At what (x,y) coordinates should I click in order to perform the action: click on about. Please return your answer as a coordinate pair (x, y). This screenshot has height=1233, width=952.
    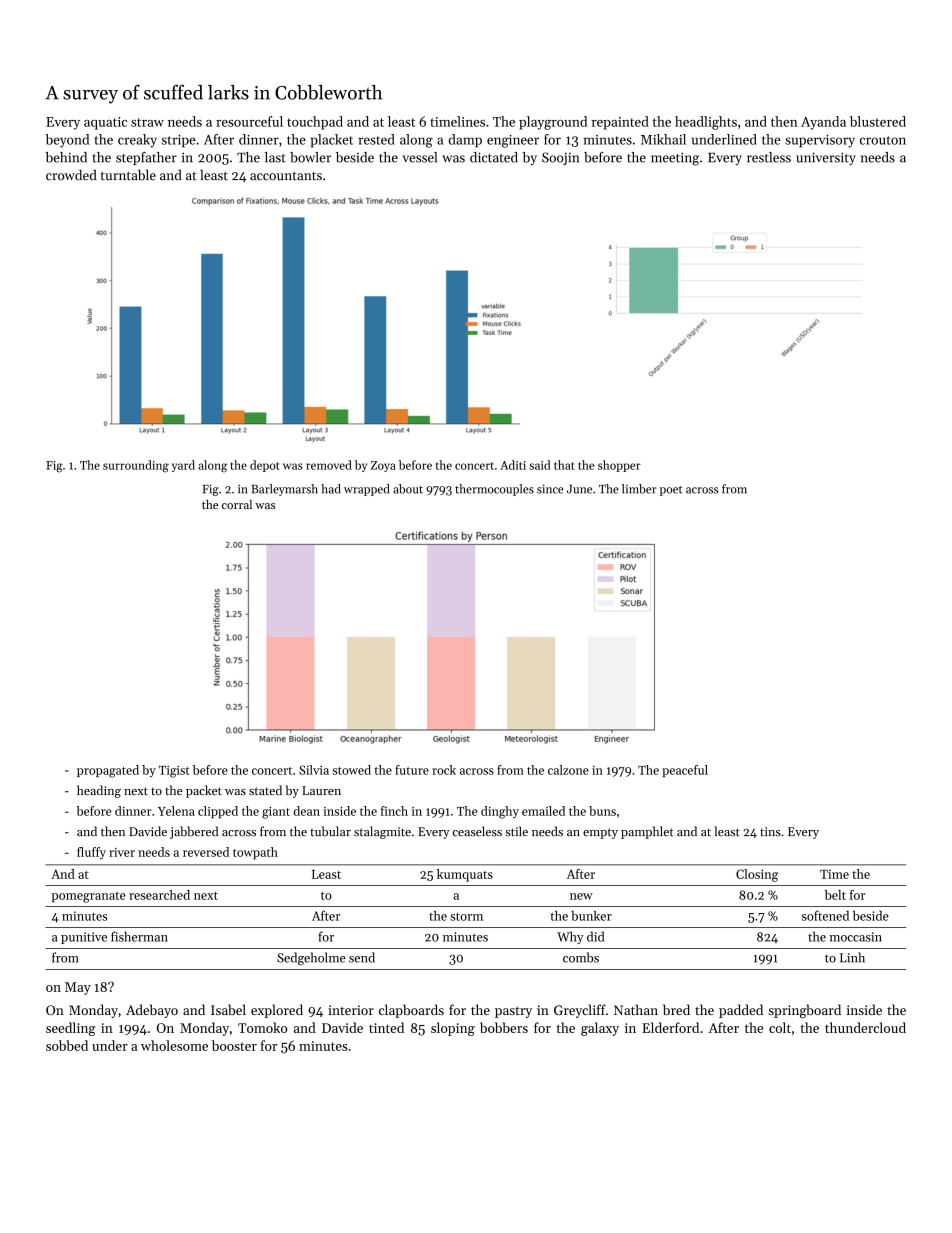
    Looking at the image, I should click on (408, 489).
